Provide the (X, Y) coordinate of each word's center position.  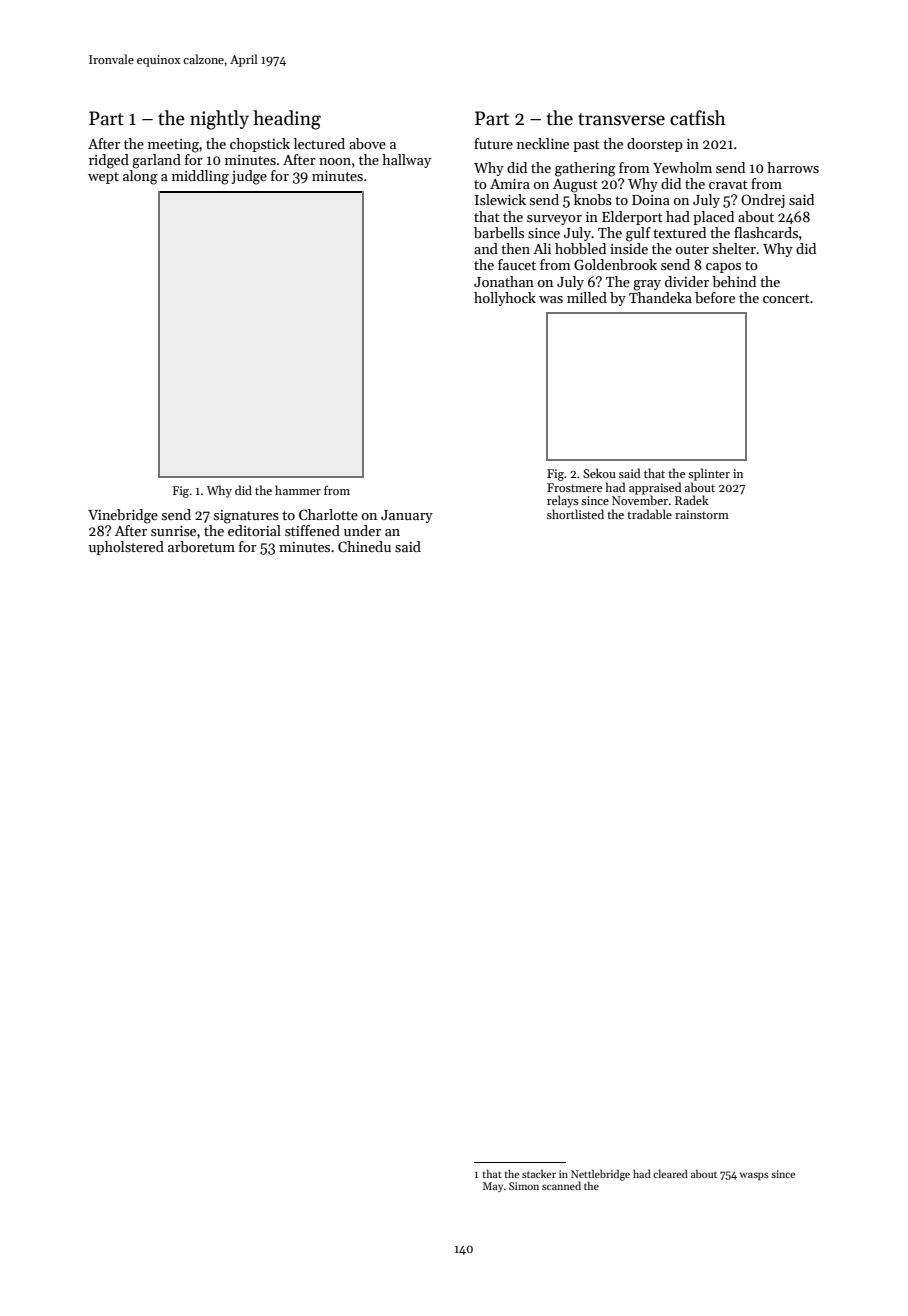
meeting (173, 146)
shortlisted (575, 514)
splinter (709, 474)
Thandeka (660, 297)
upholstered (126, 548)
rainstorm (702, 514)
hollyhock (505, 299)
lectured (319, 143)
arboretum (201, 546)
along (140, 177)
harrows (793, 167)
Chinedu (364, 546)
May (493, 1187)
